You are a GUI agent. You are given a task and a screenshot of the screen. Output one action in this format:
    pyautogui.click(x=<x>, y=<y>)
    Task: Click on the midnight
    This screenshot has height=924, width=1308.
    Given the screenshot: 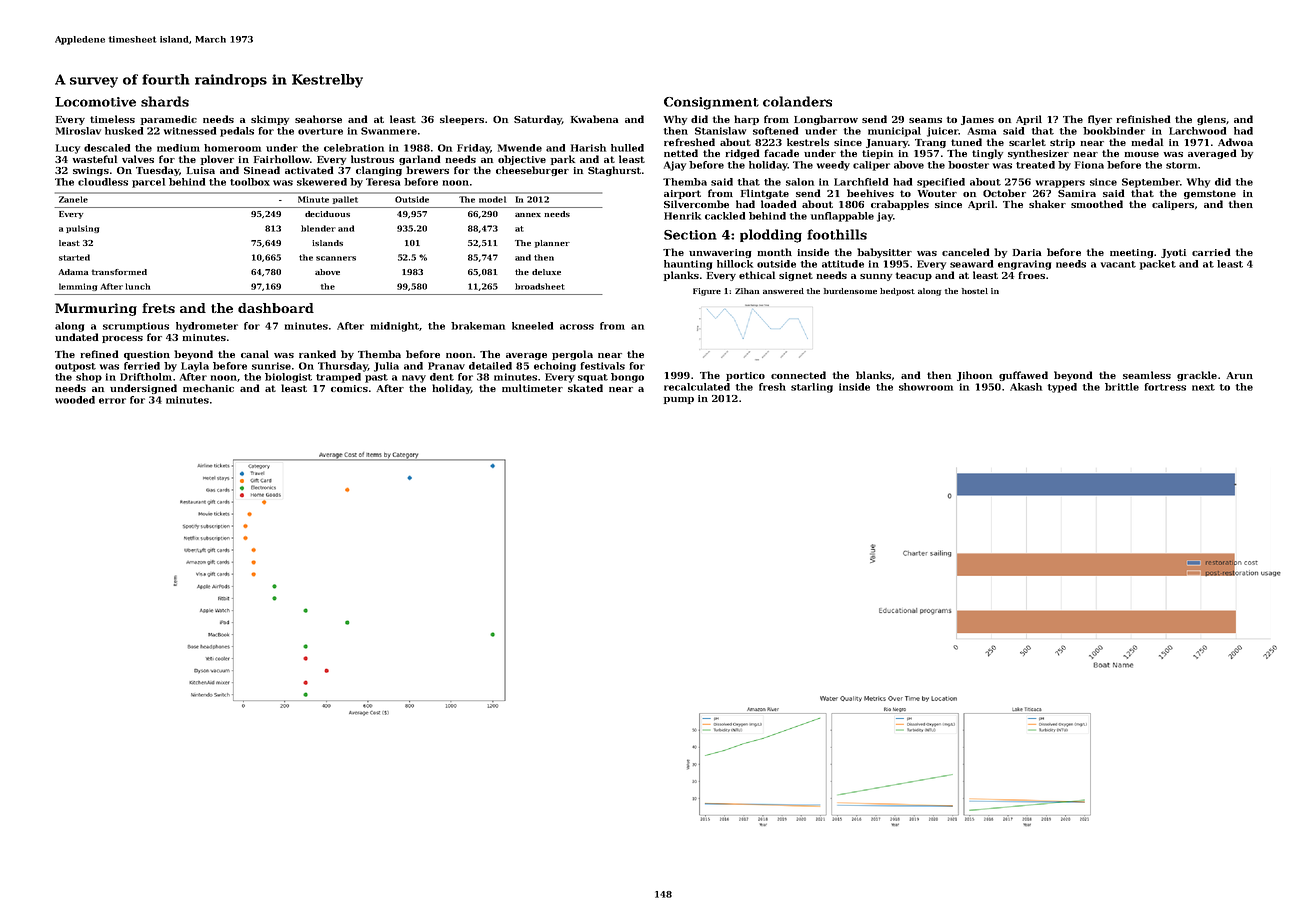 What is the action you would take?
    pyautogui.click(x=395, y=327)
